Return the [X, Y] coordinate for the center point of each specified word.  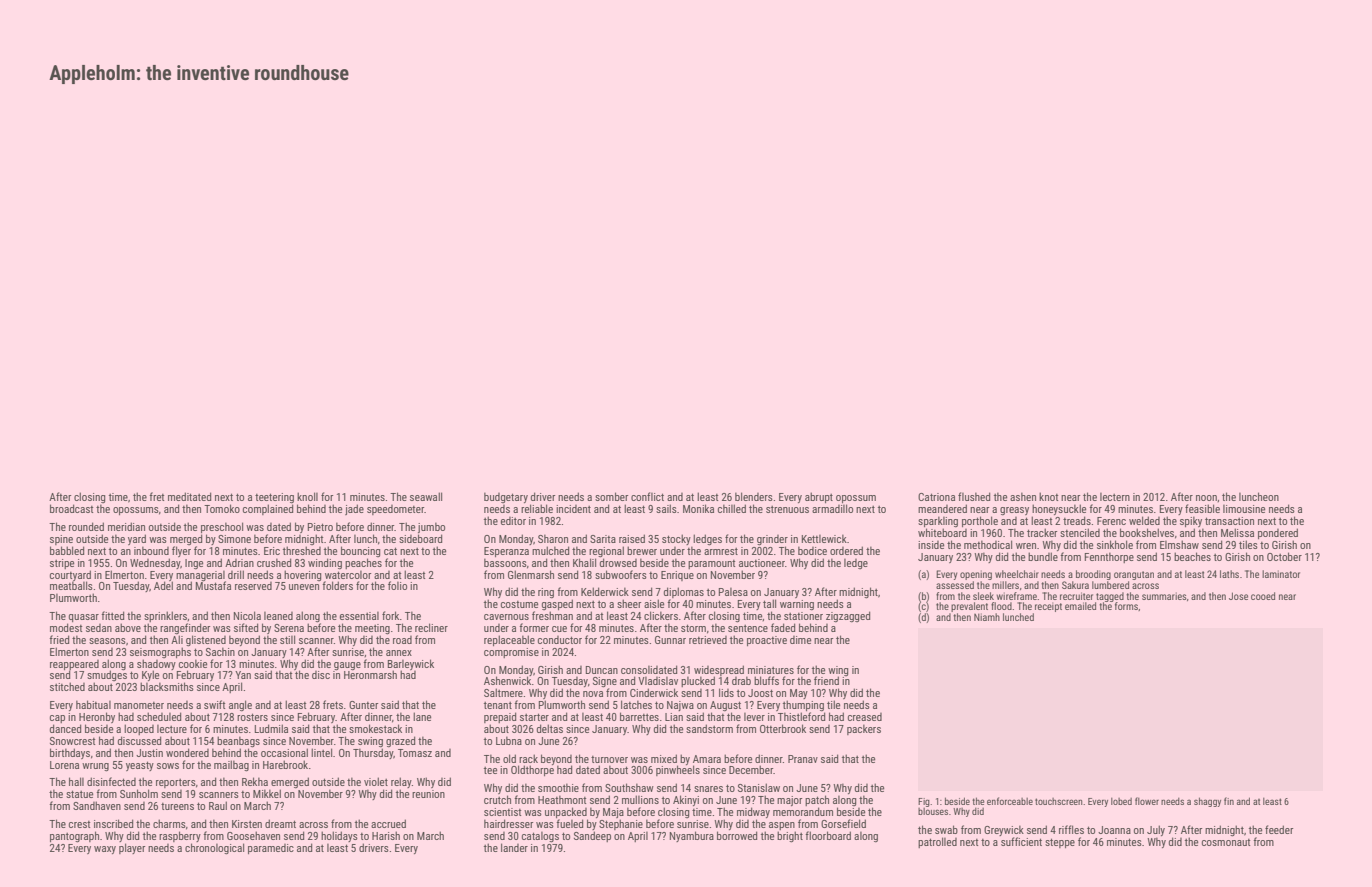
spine [61, 540]
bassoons [505, 562]
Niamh [987, 617]
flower [1147, 801]
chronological [214, 849]
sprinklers [165, 616]
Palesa [733, 592]
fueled [569, 823]
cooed [1263, 596]
